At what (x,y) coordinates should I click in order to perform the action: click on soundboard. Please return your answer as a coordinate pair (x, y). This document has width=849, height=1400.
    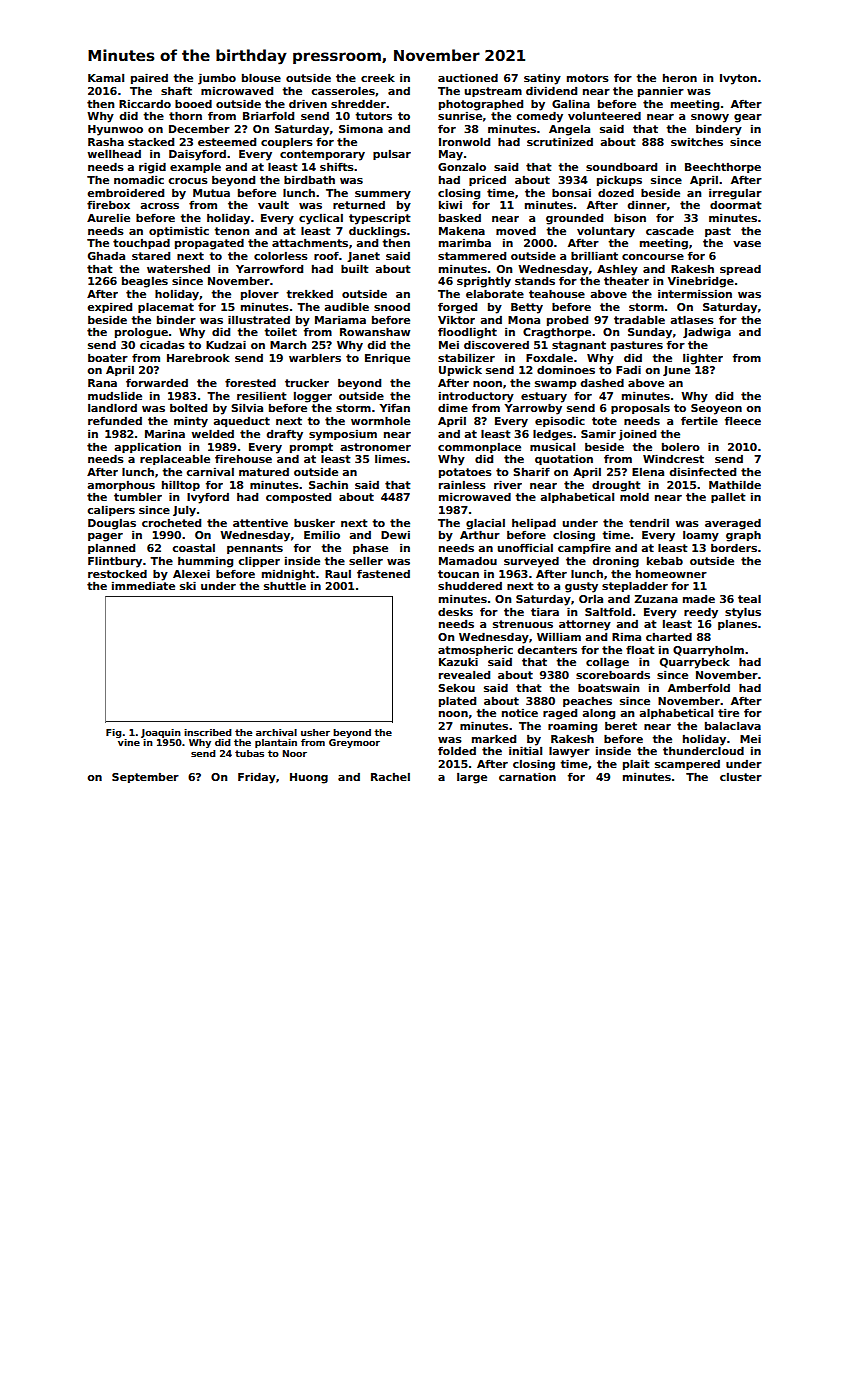
    Looking at the image, I should click on (621, 167).
